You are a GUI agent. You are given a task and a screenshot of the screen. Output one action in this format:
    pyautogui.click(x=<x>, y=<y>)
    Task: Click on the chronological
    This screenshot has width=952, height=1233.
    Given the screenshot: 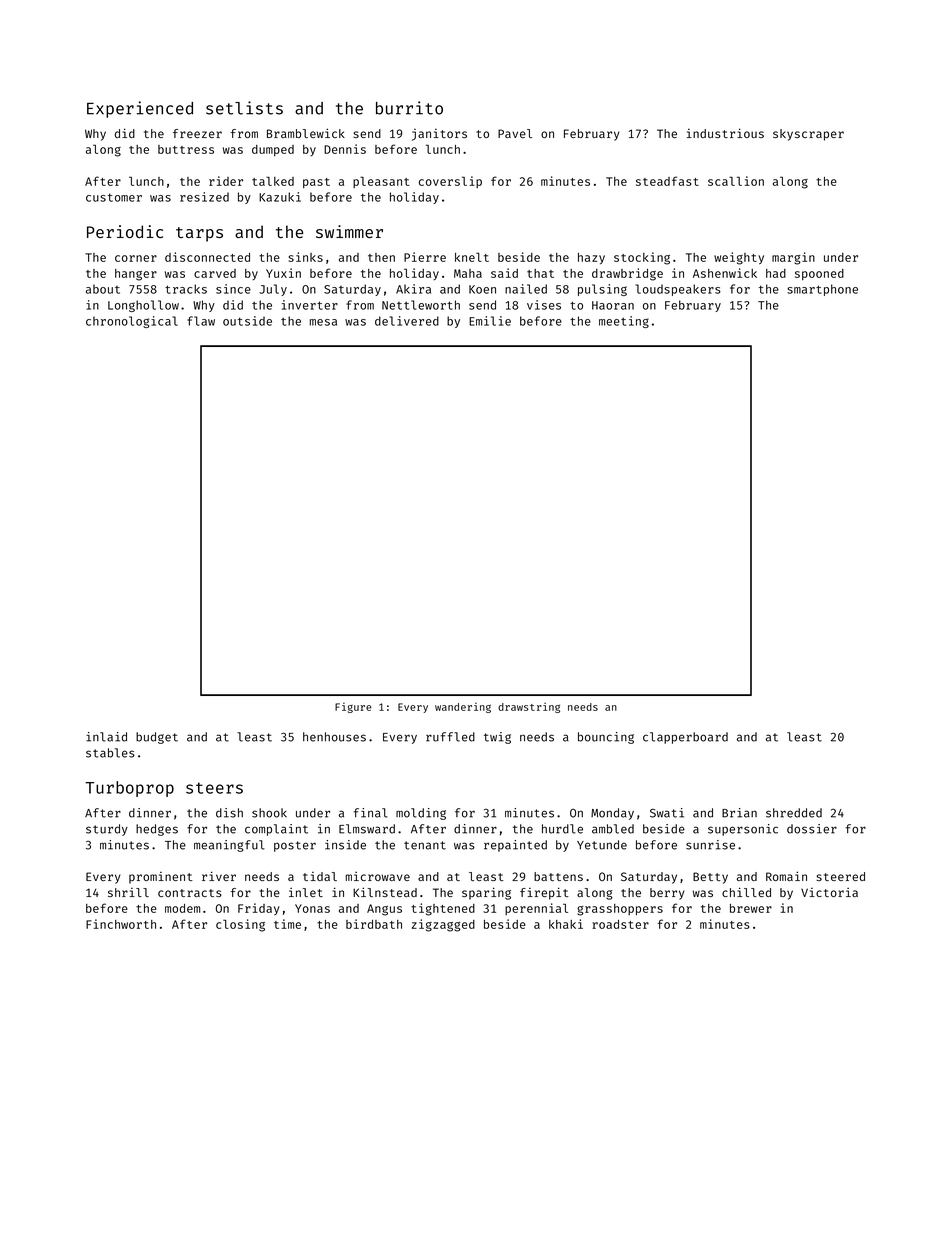 What is the action you would take?
    pyautogui.click(x=132, y=322)
